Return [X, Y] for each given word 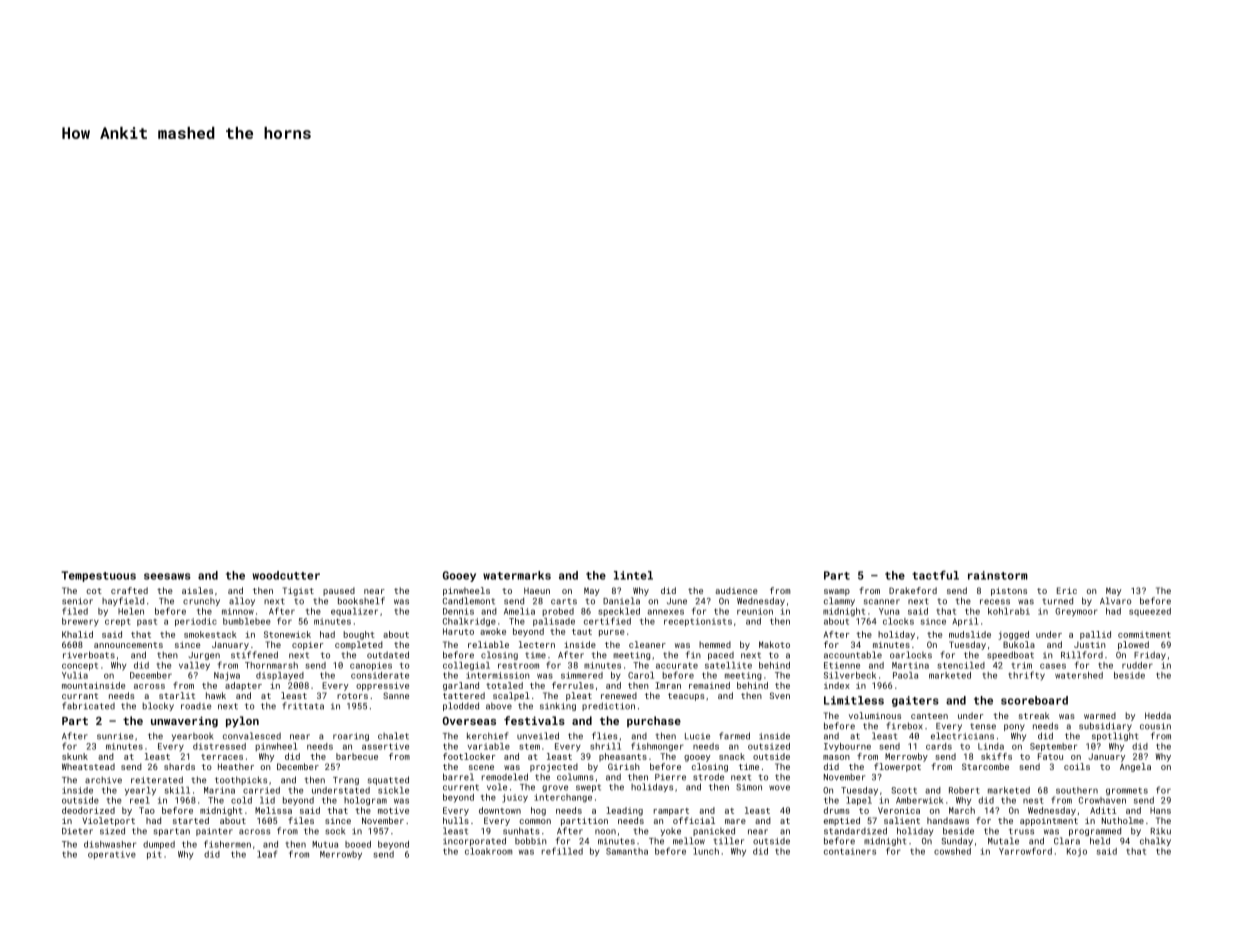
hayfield [123, 601]
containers [850, 851]
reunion [755, 611]
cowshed [952, 851]
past [147, 622]
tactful [935, 575]
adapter [243, 686]
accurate [677, 665]
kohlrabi [1009, 611]
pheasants [623, 757]
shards [179, 766]
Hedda [1158, 715]
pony [1014, 727]
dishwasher [110, 844]
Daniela [621, 601]
